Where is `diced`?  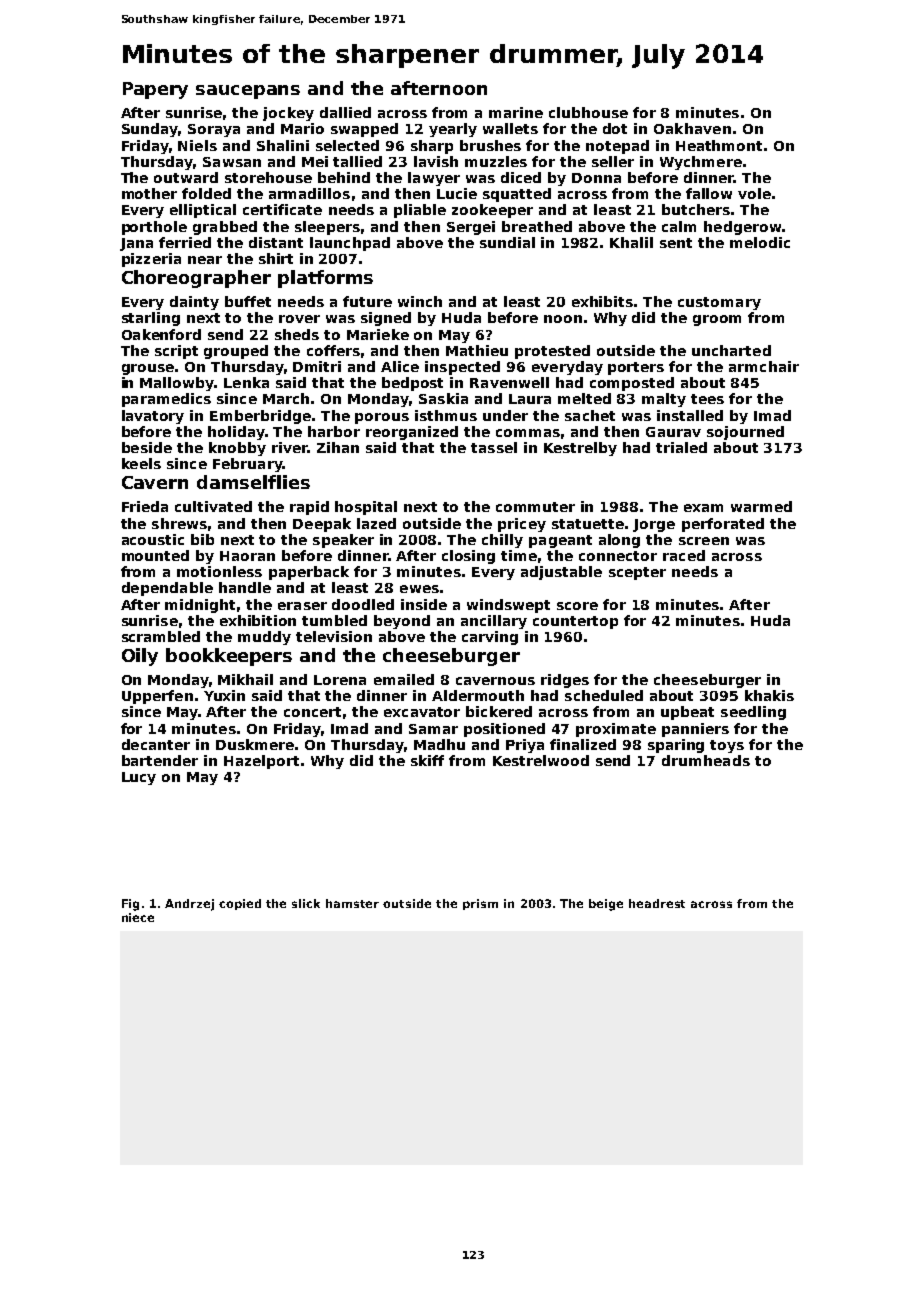 diced is located at coordinates (521, 177).
